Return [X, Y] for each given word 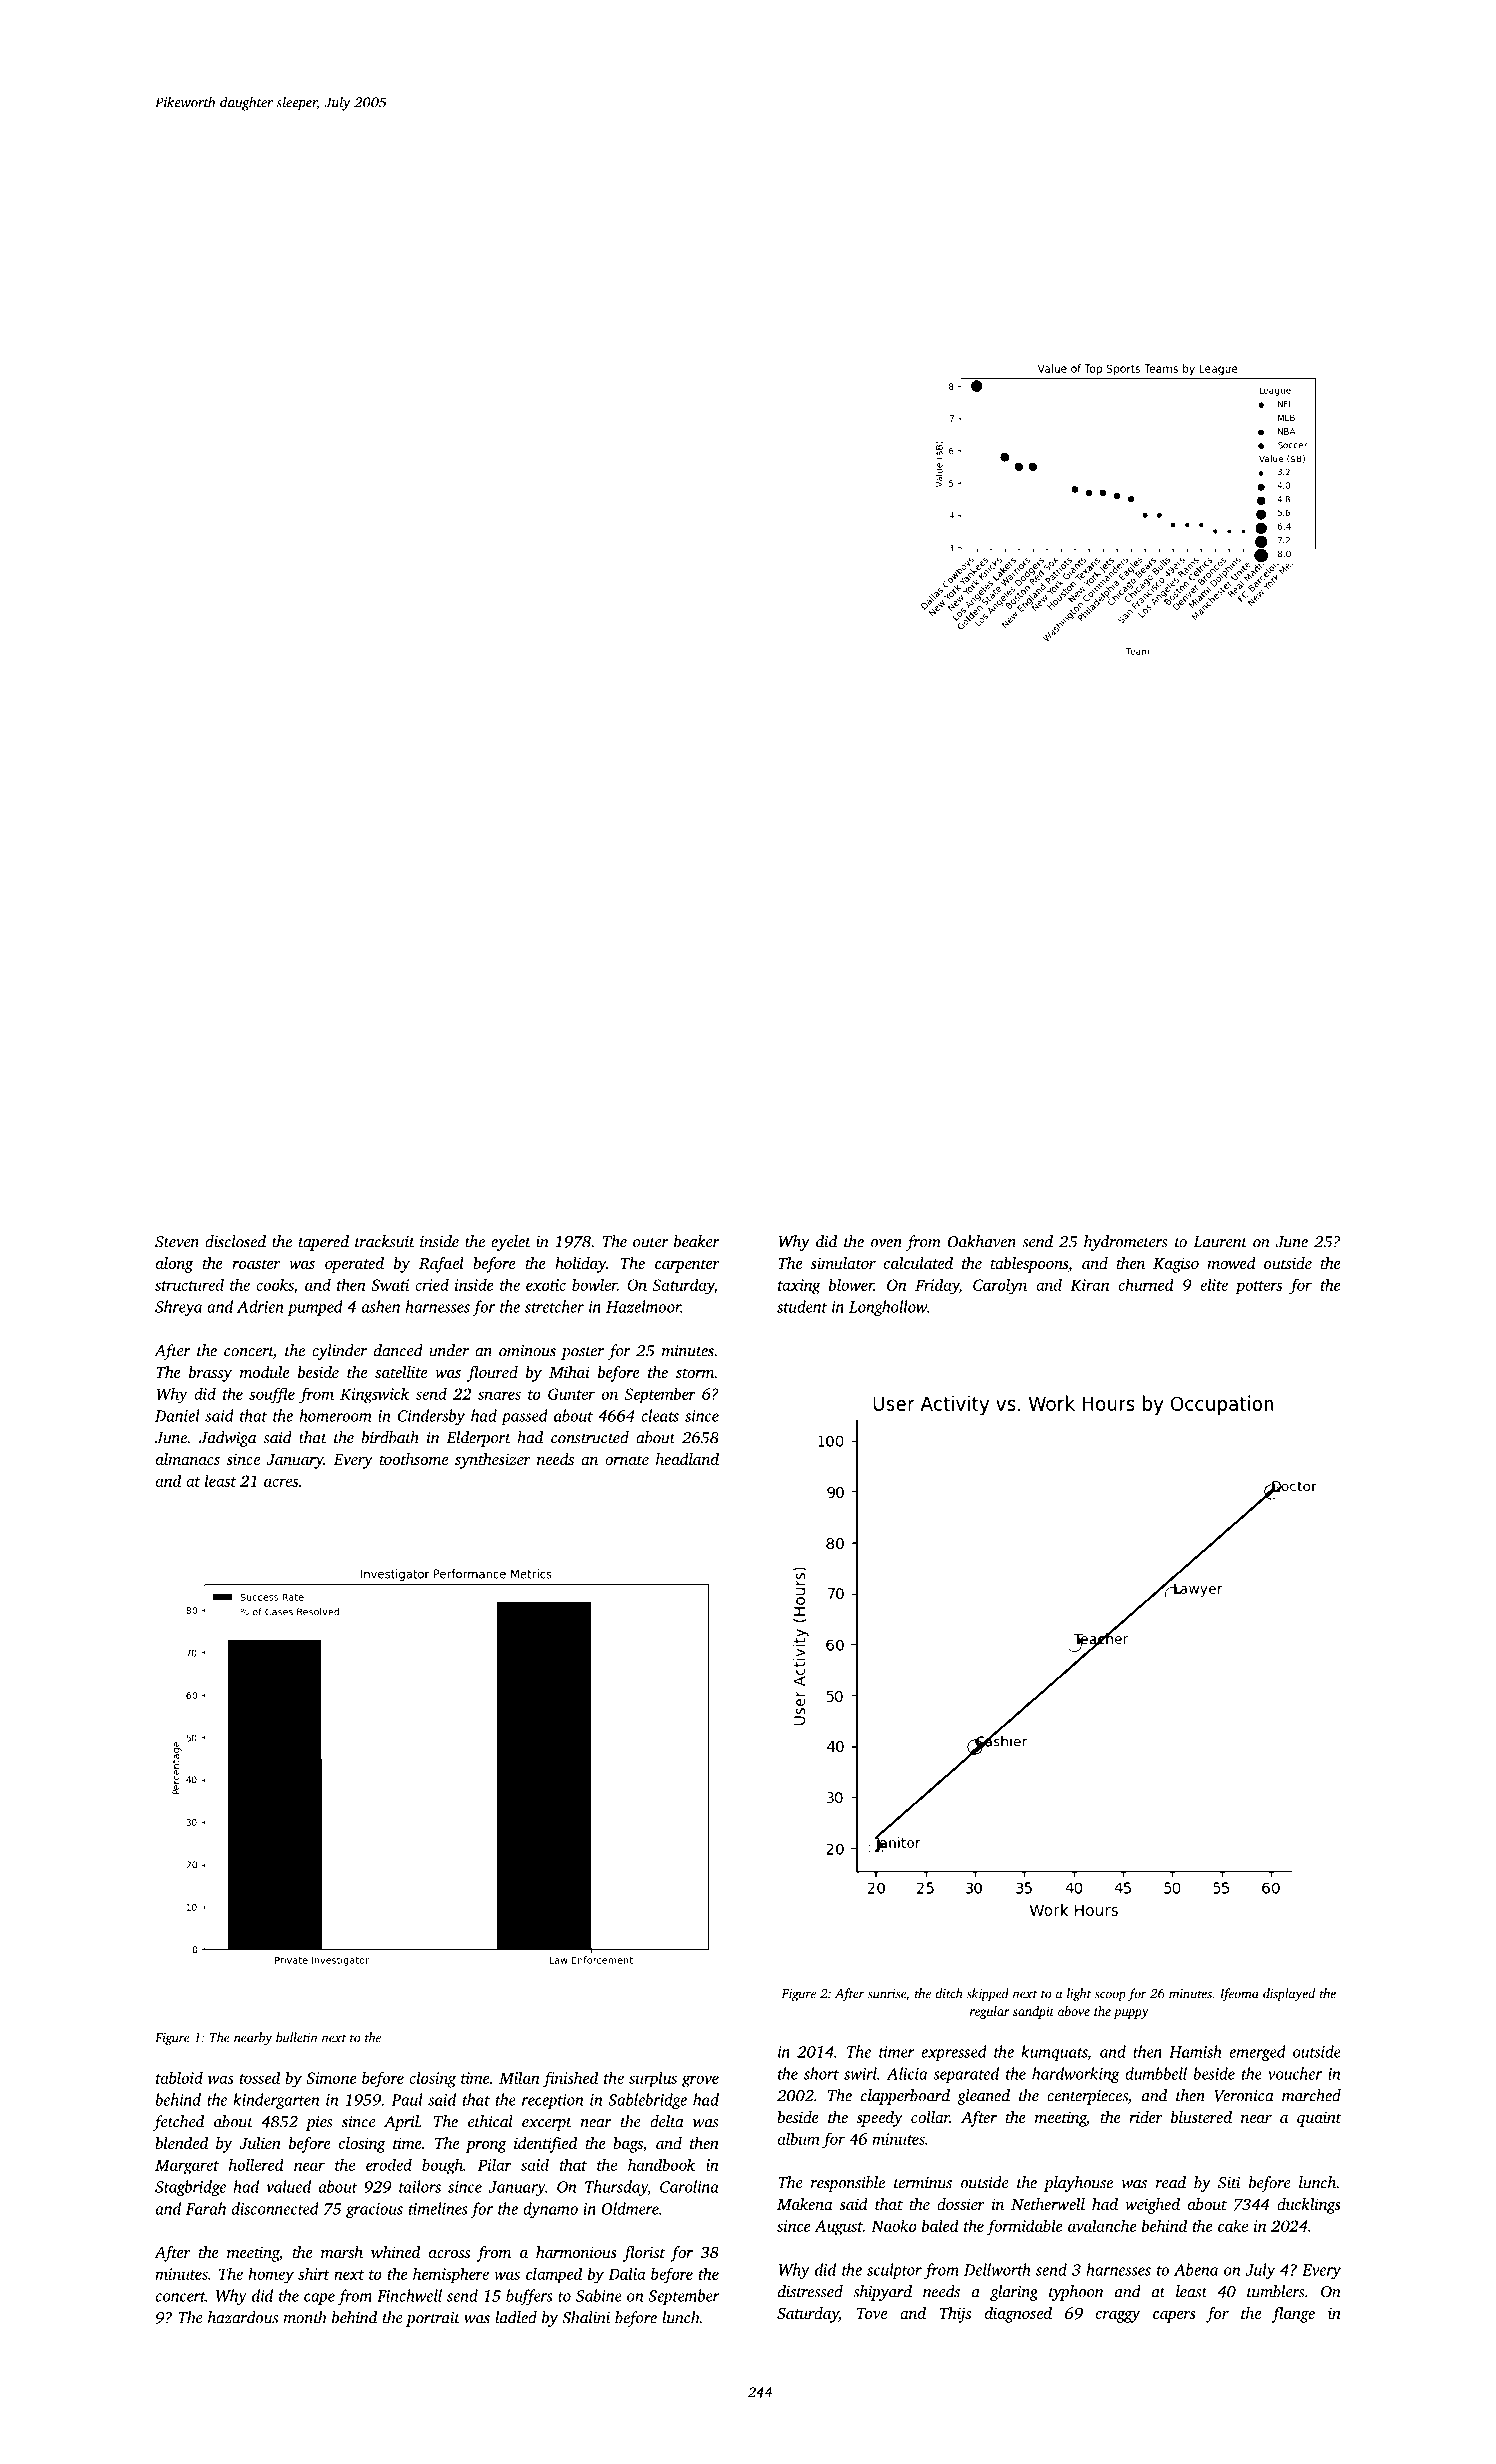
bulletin [297, 2037]
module [264, 1372]
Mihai [569, 1372]
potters [1259, 1288]
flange [1293, 2315]
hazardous [243, 2317]
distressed [810, 2291]
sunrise [887, 1994]
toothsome [413, 1459]
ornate [627, 1460]
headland [687, 1459]
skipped [988, 1994]
